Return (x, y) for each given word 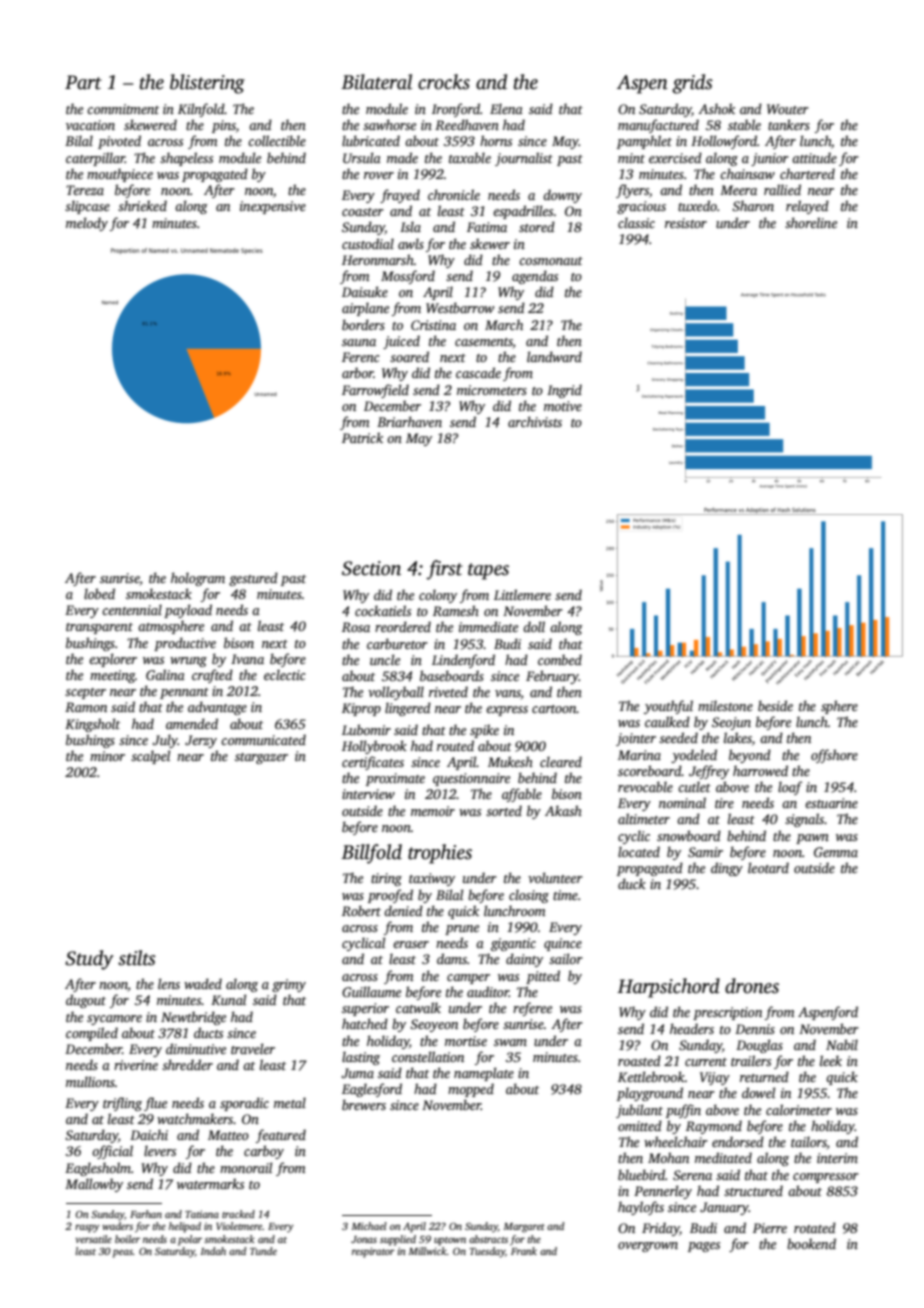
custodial (368, 243)
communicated (263, 739)
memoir (433, 811)
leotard (768, 867)
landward (554, 356)
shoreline (811, 222)
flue (155, 1104)
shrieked (142, 205)
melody (87, 224)
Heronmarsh (378, 259)
